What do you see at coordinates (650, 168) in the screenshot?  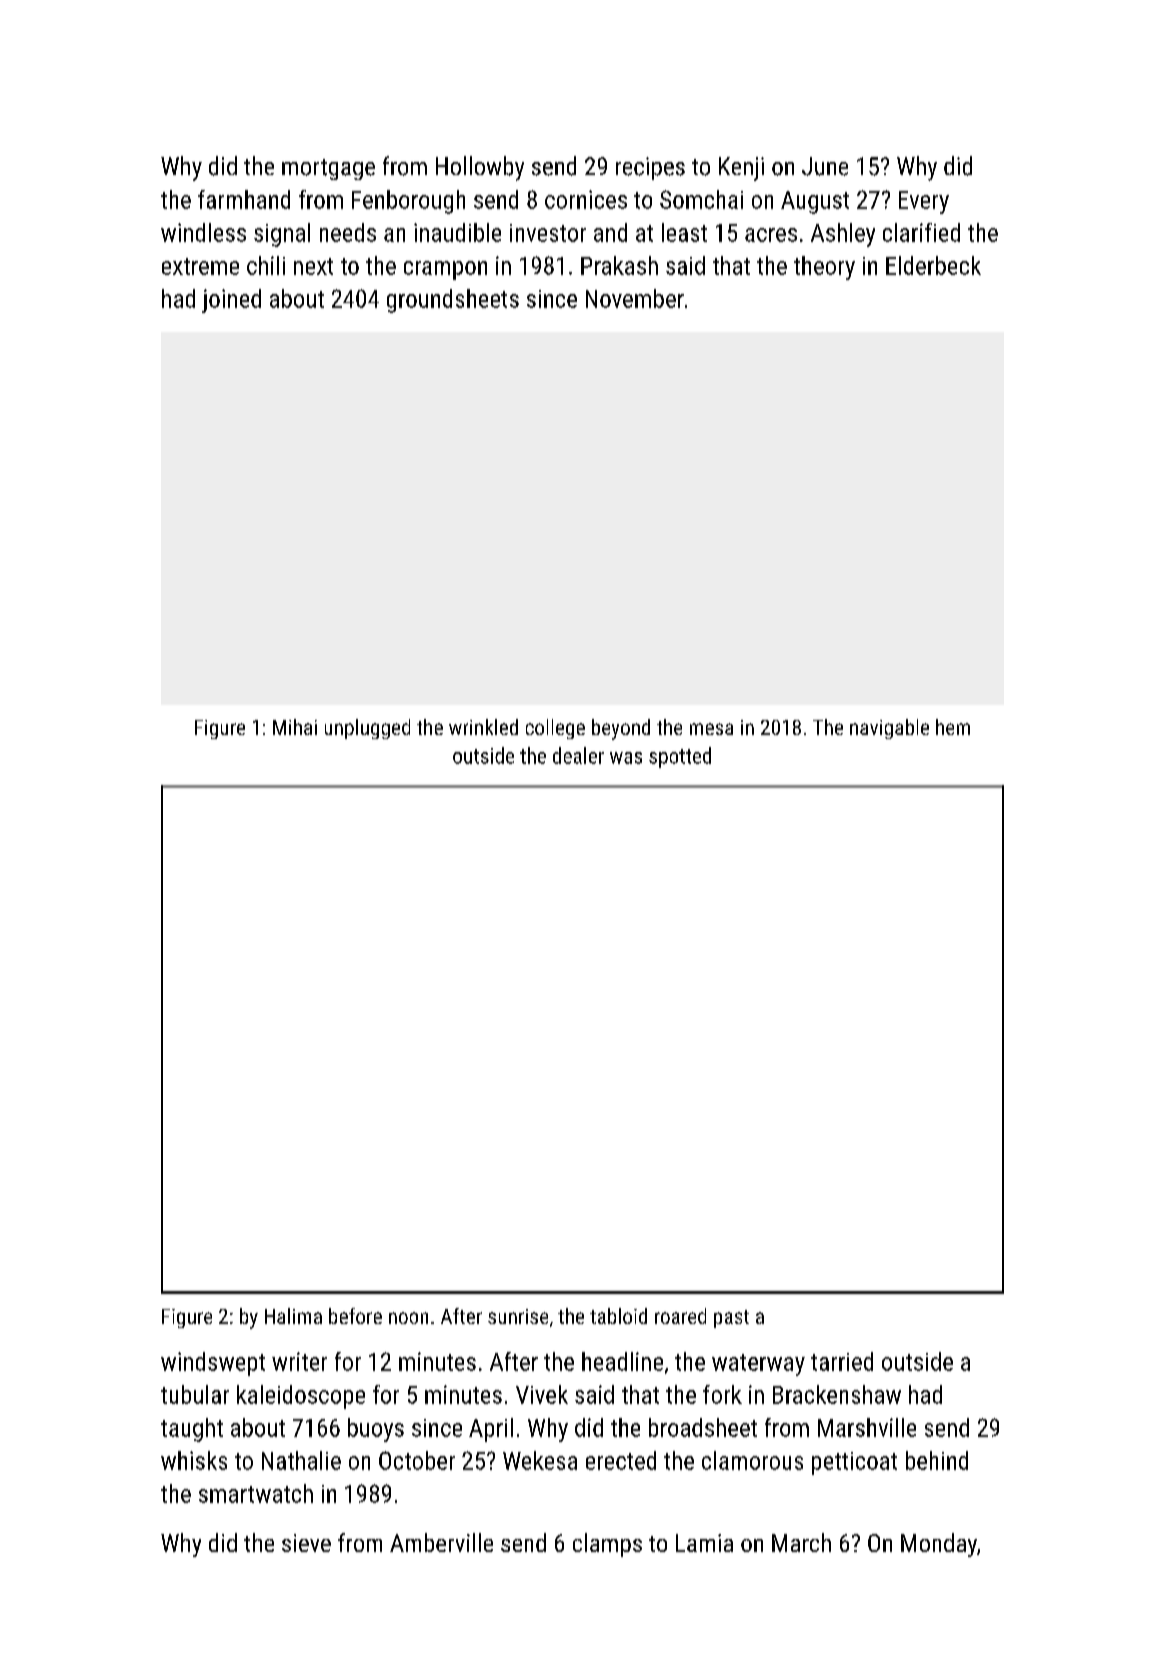 I see `recipes` at bounding box center [650, 168].
